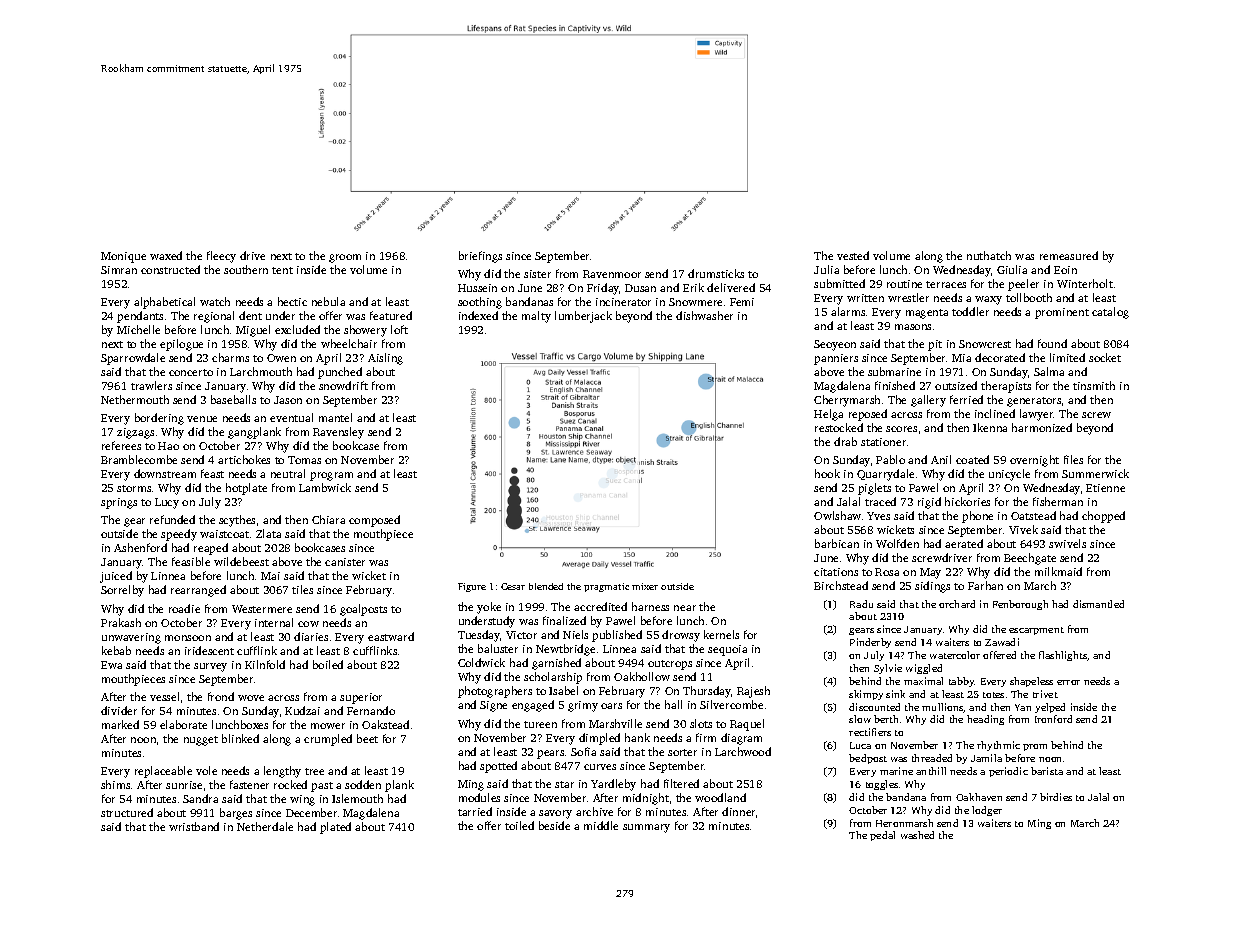 The height and width of the page is (952, 1233). Describe the element at coordinates (331, 476) in the page. I see `program` at that location.
